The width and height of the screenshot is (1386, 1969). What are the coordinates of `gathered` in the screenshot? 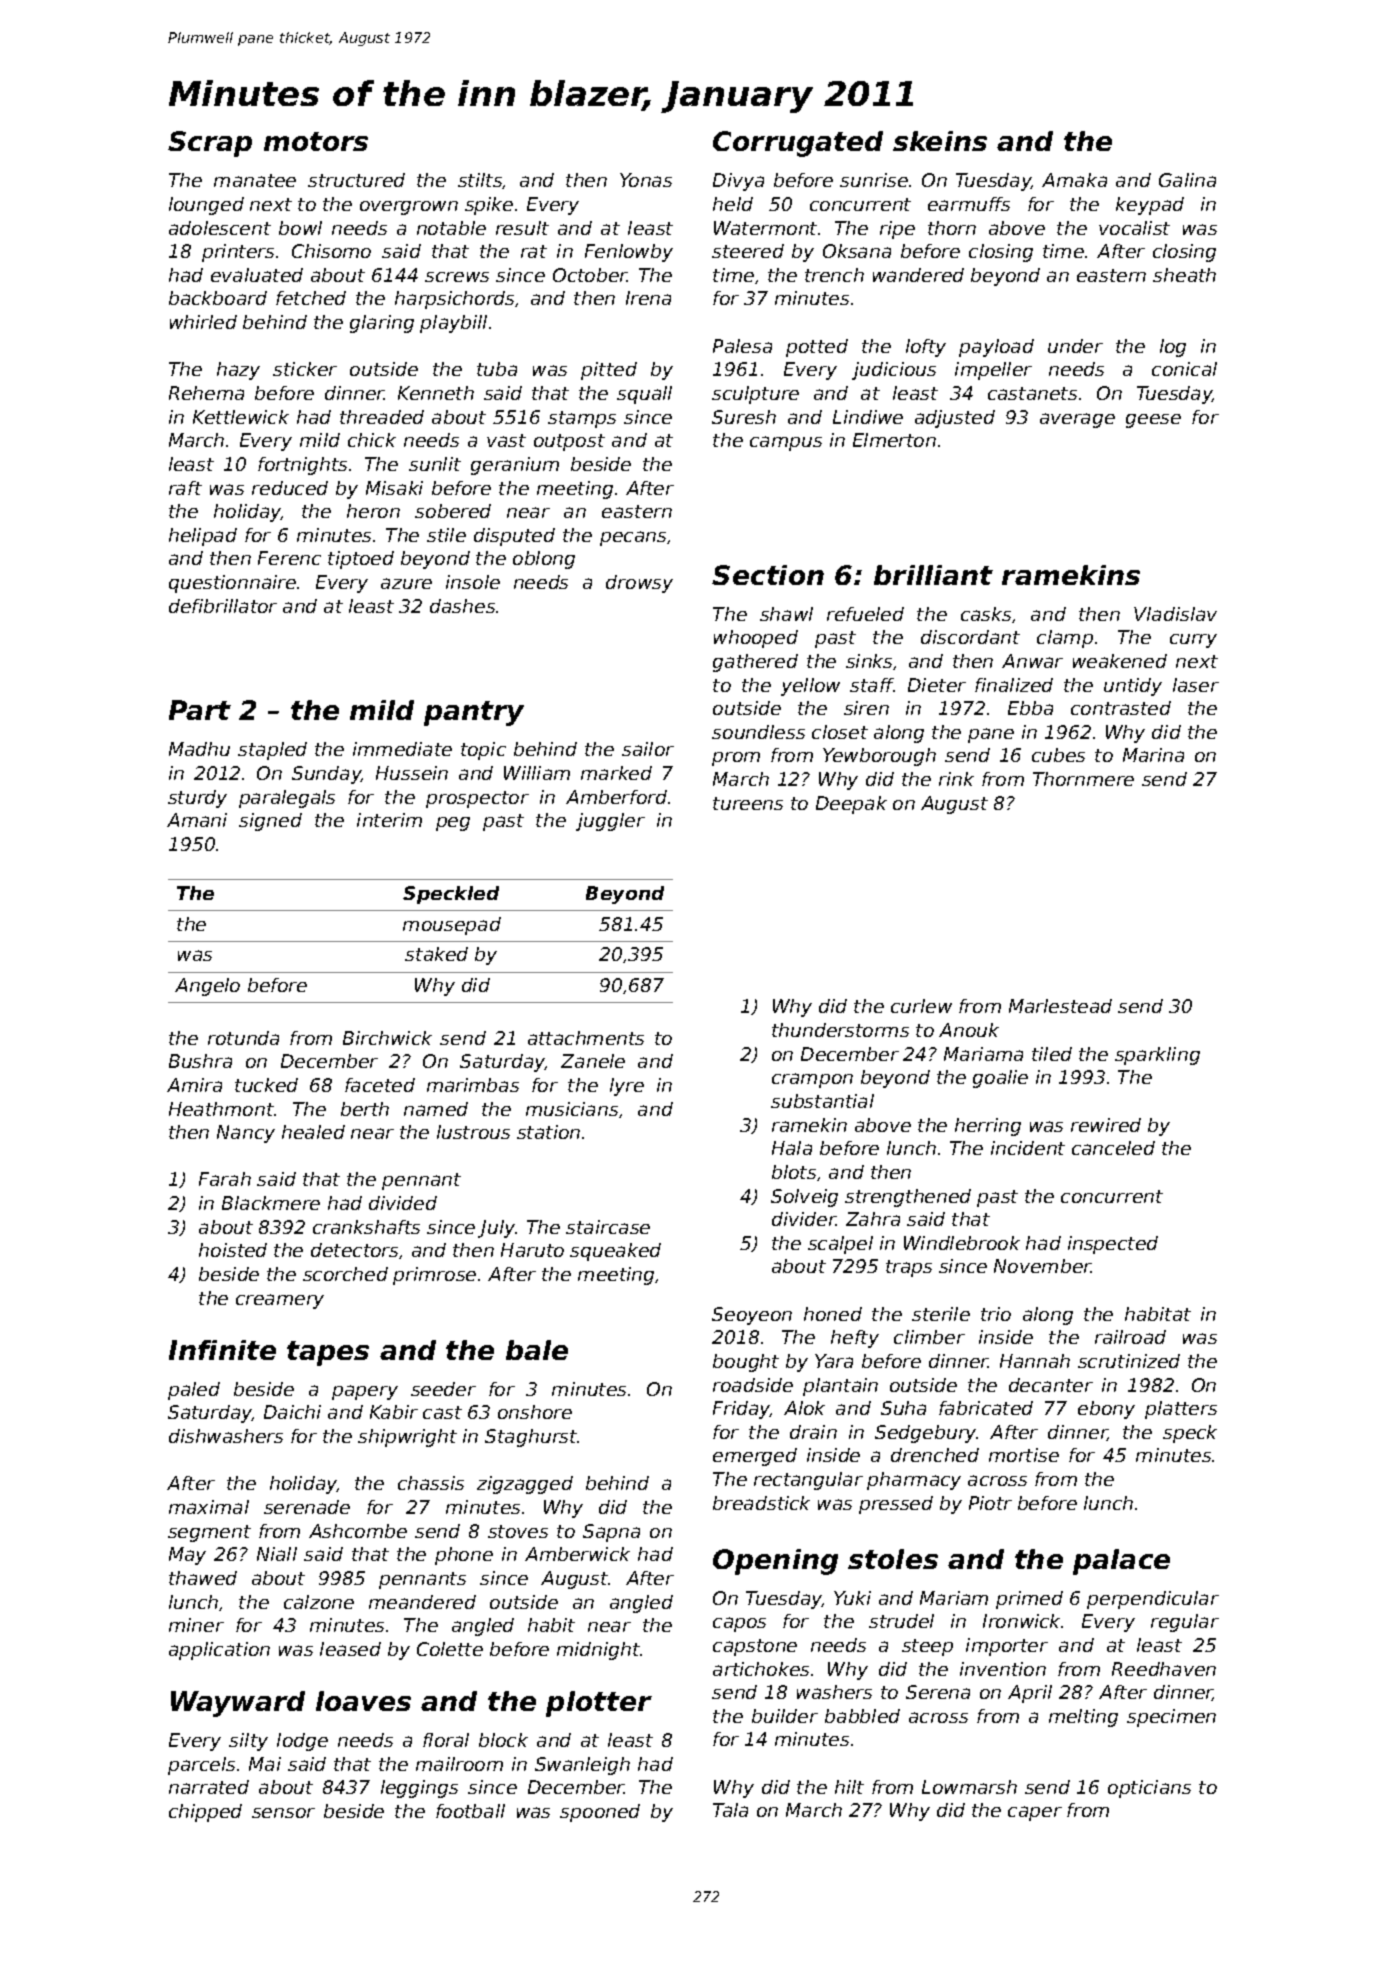 It's located at (755, 663).
